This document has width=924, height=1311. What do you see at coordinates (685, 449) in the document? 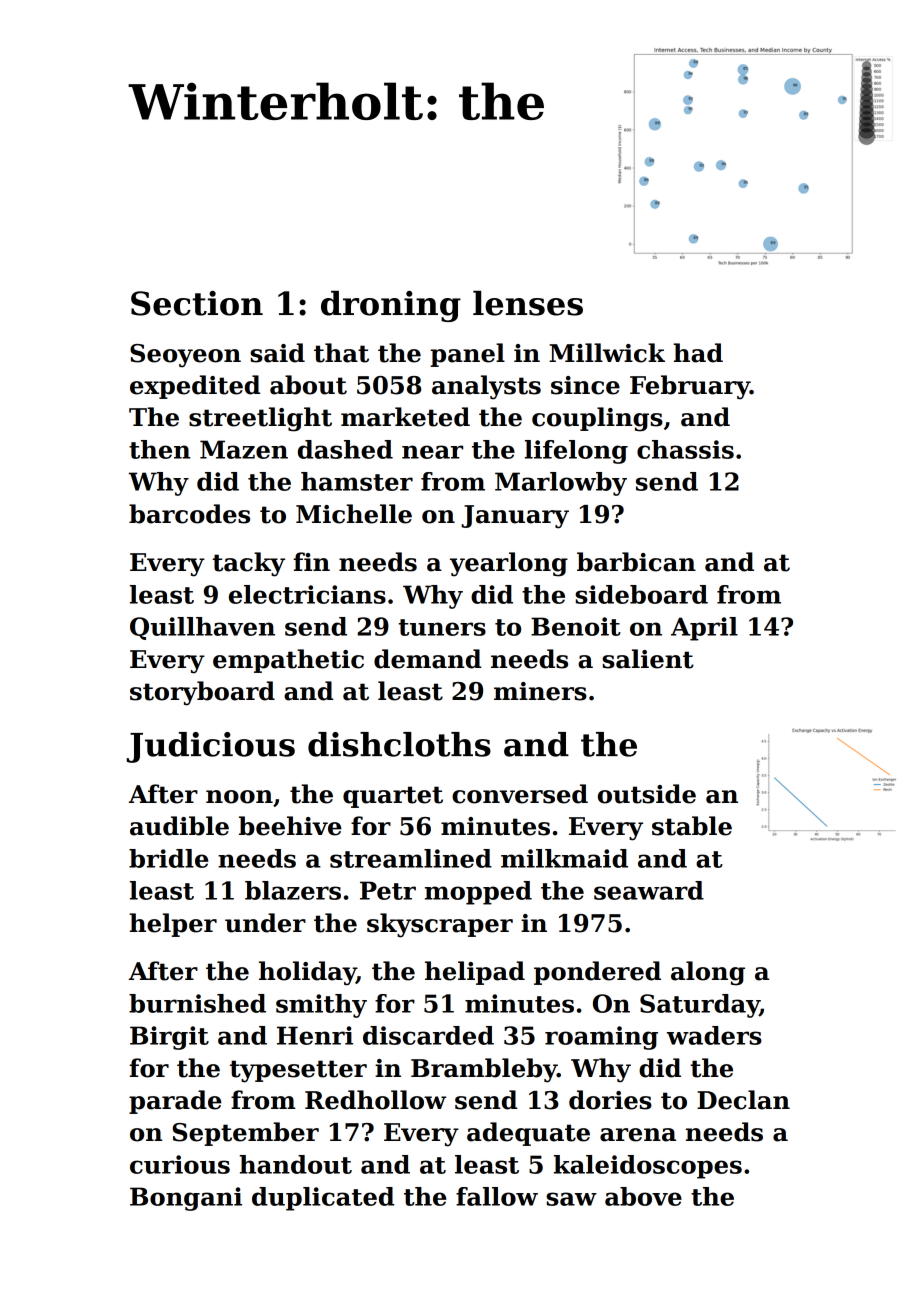
I see `chassis` at bounding box center [685, 449].
